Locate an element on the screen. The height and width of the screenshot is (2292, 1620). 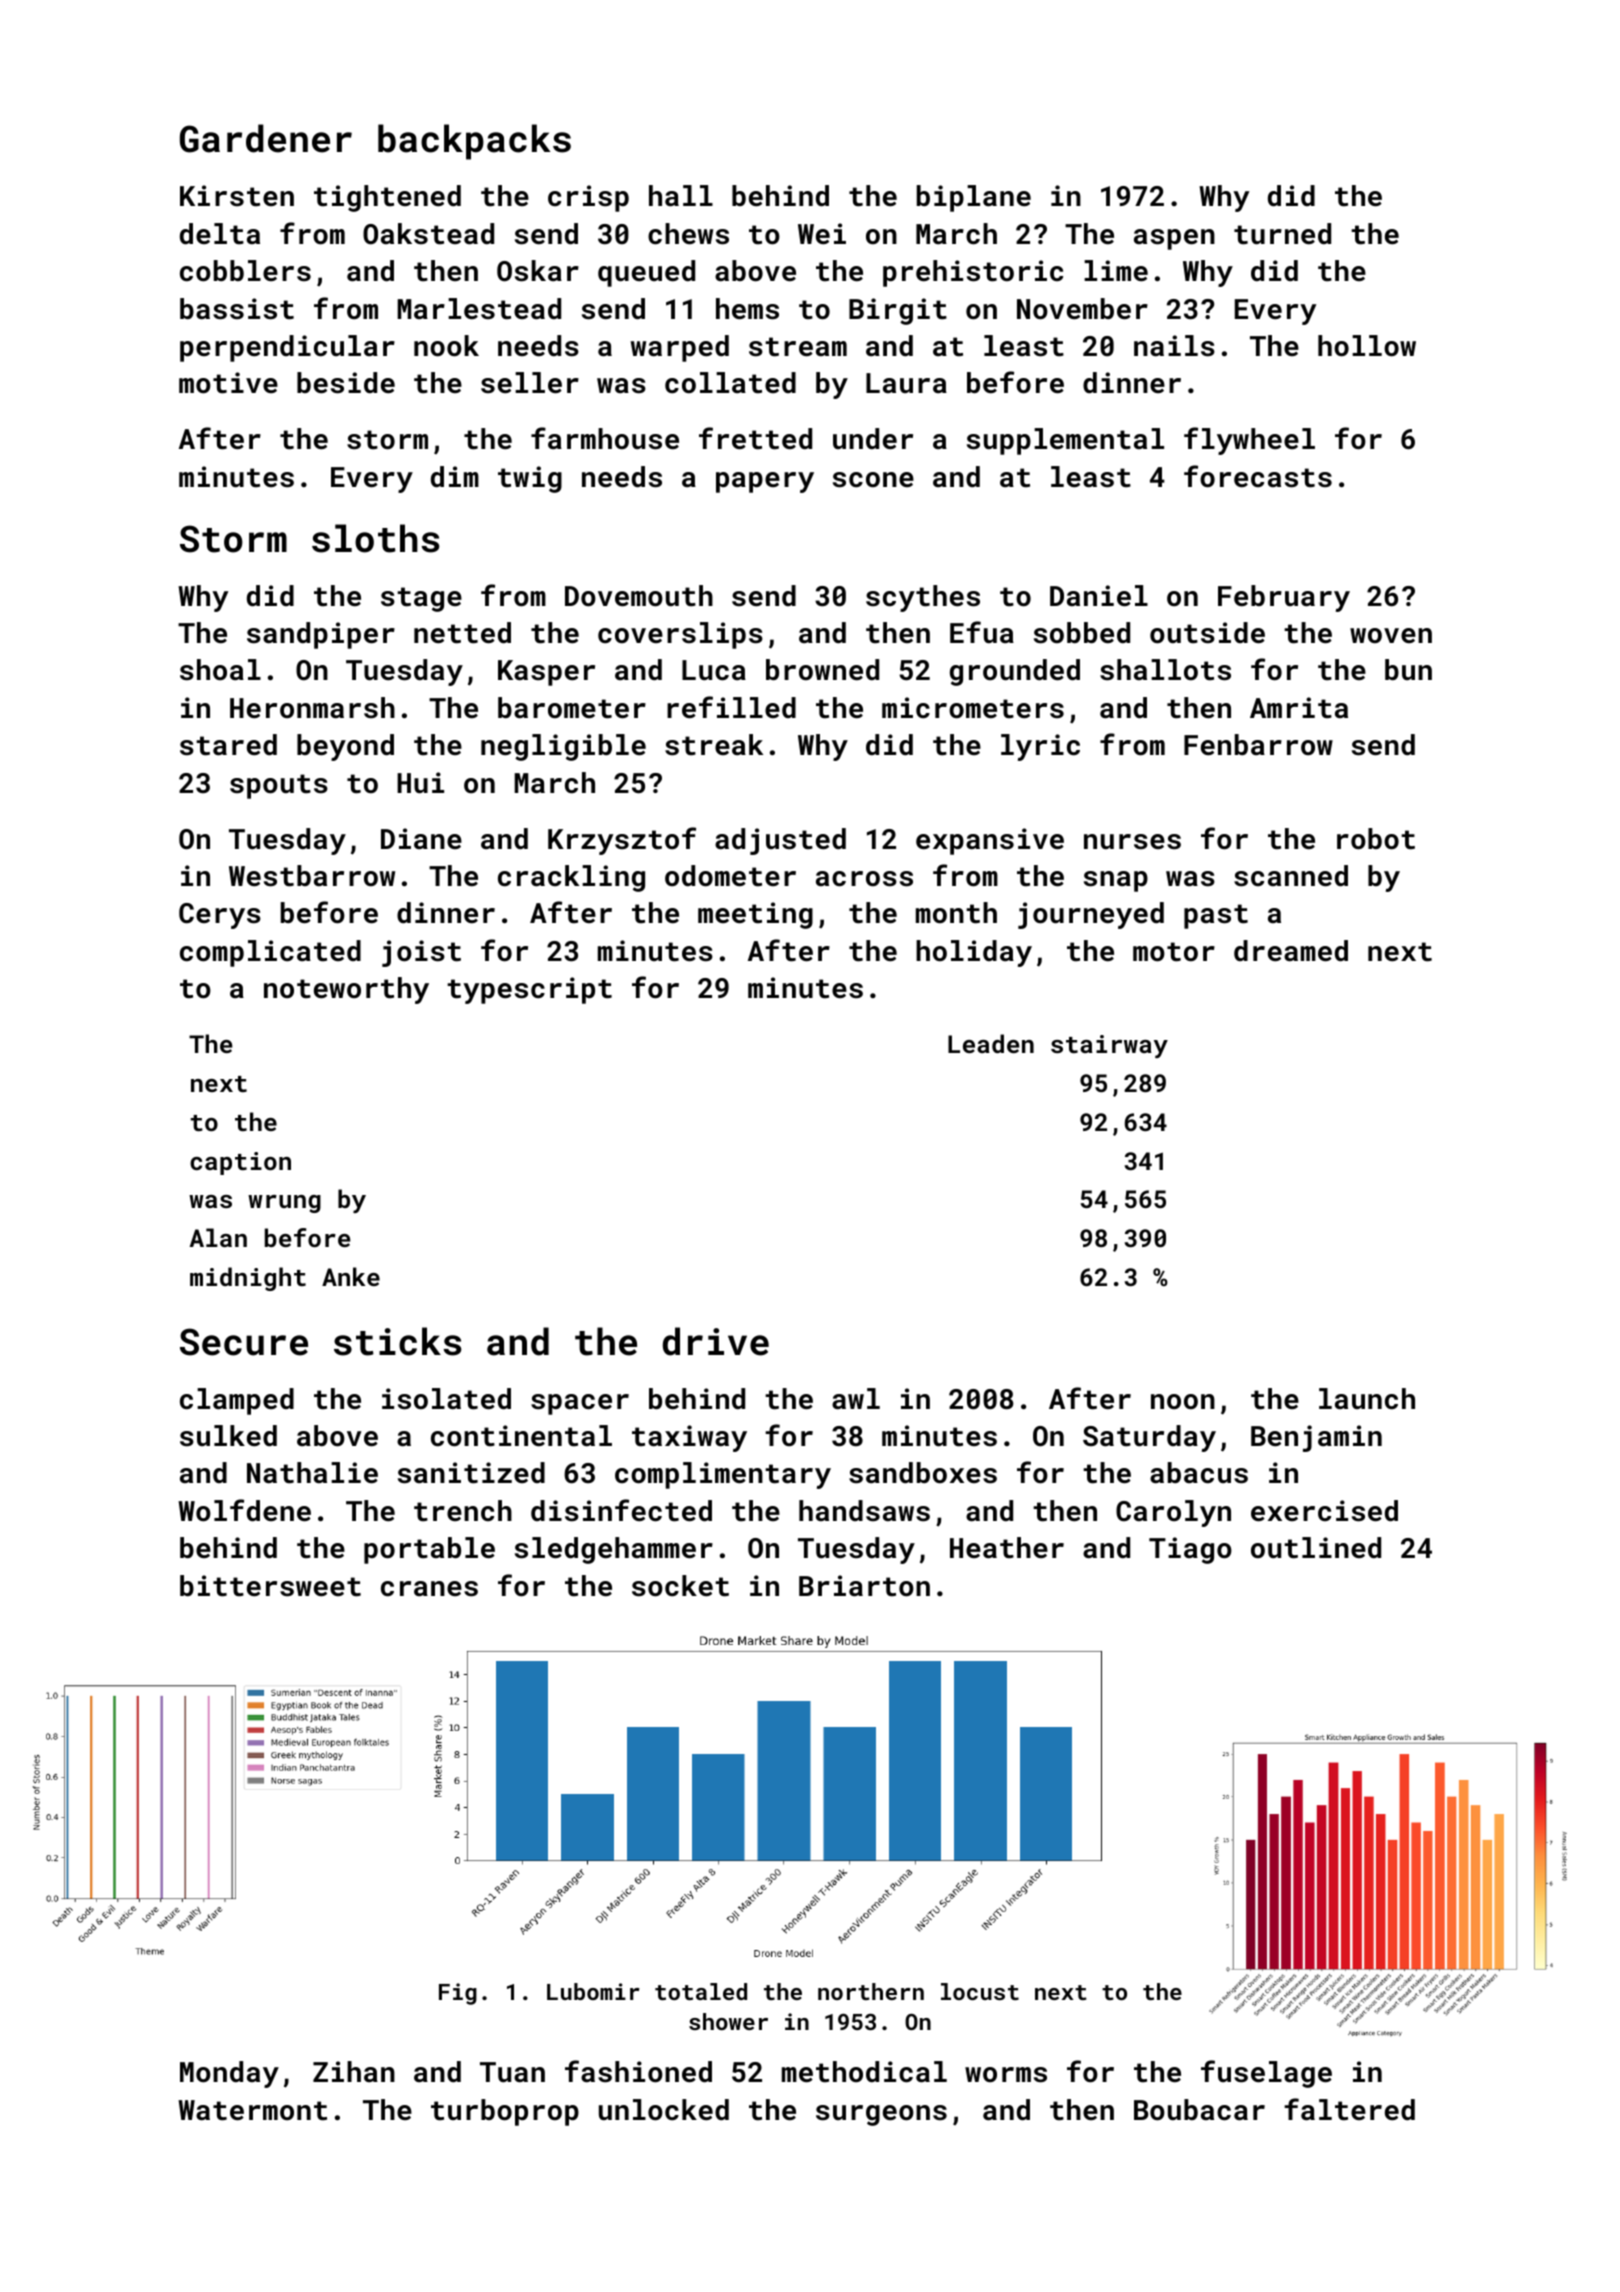
micrometers is located at coordinates (973, 708).
